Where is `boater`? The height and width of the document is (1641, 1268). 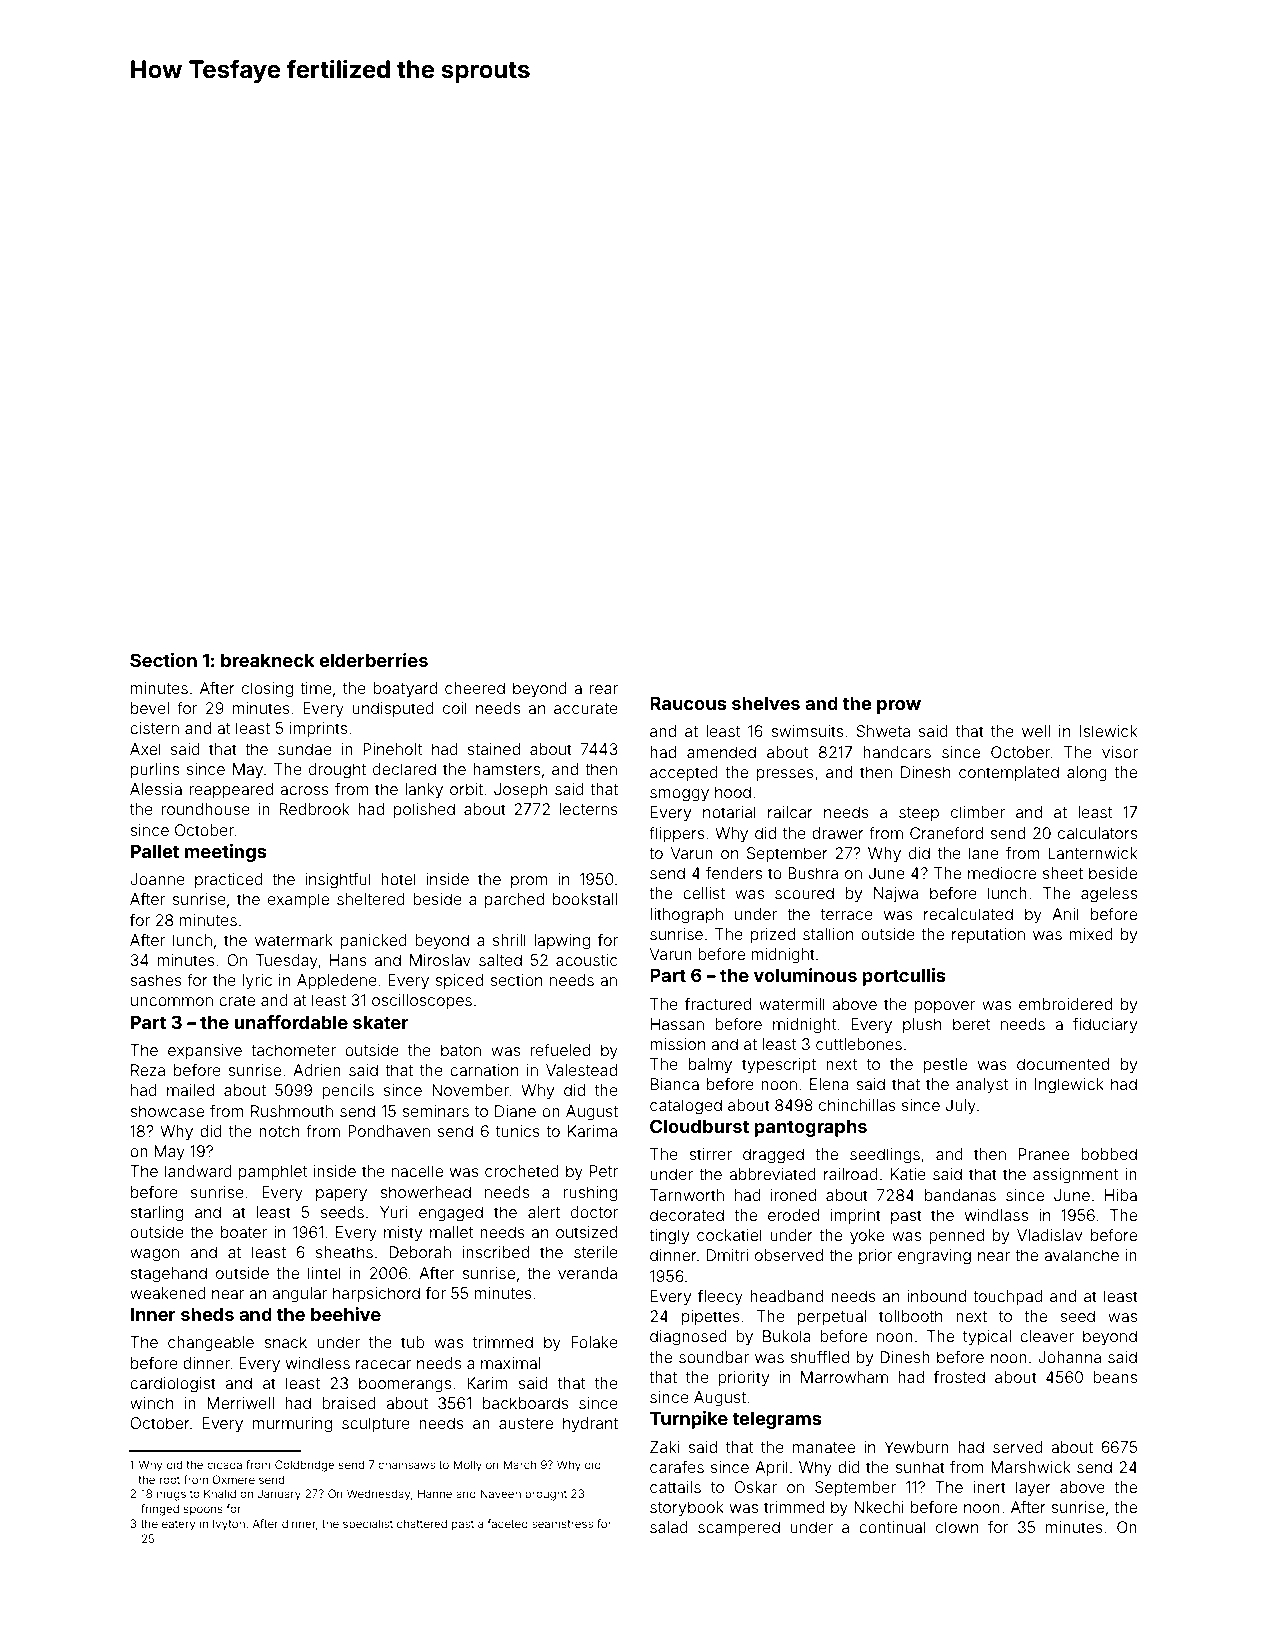
boater is located at coordinates (244, 1232).
